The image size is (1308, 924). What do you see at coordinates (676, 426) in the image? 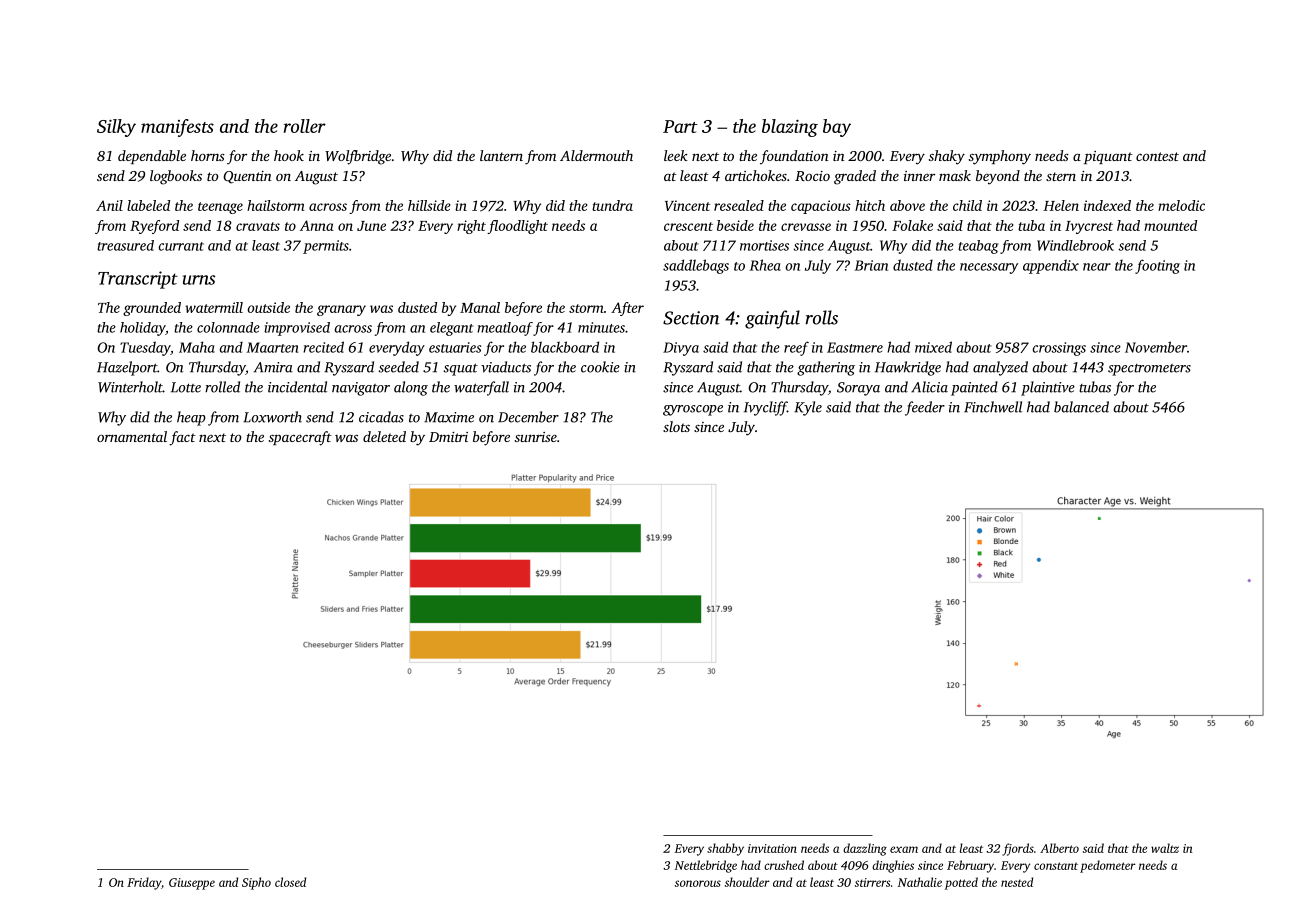
I see `slots` at bounding box center [676, 426].
